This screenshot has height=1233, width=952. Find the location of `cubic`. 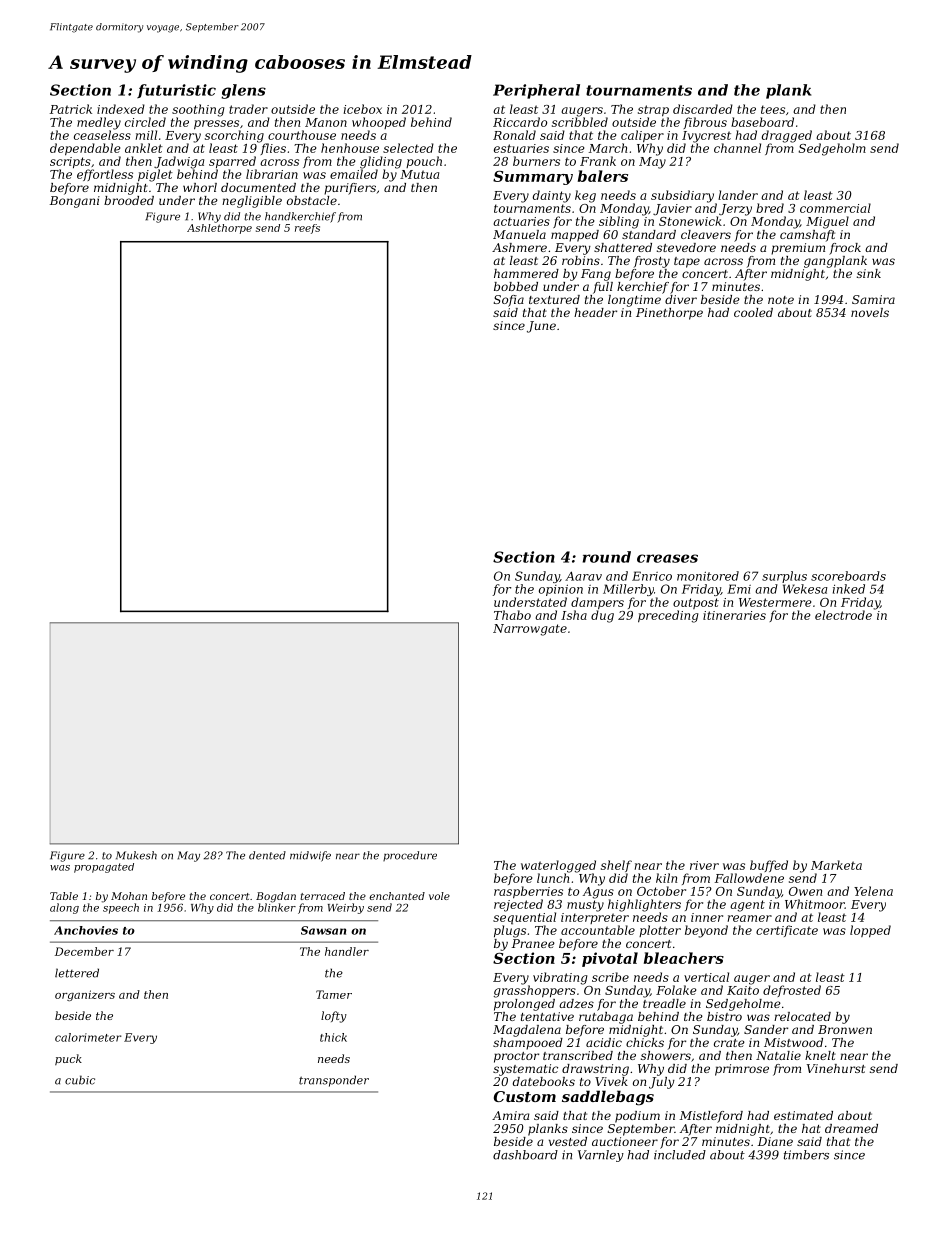

cubic is located at coordinates (80, 1080).
